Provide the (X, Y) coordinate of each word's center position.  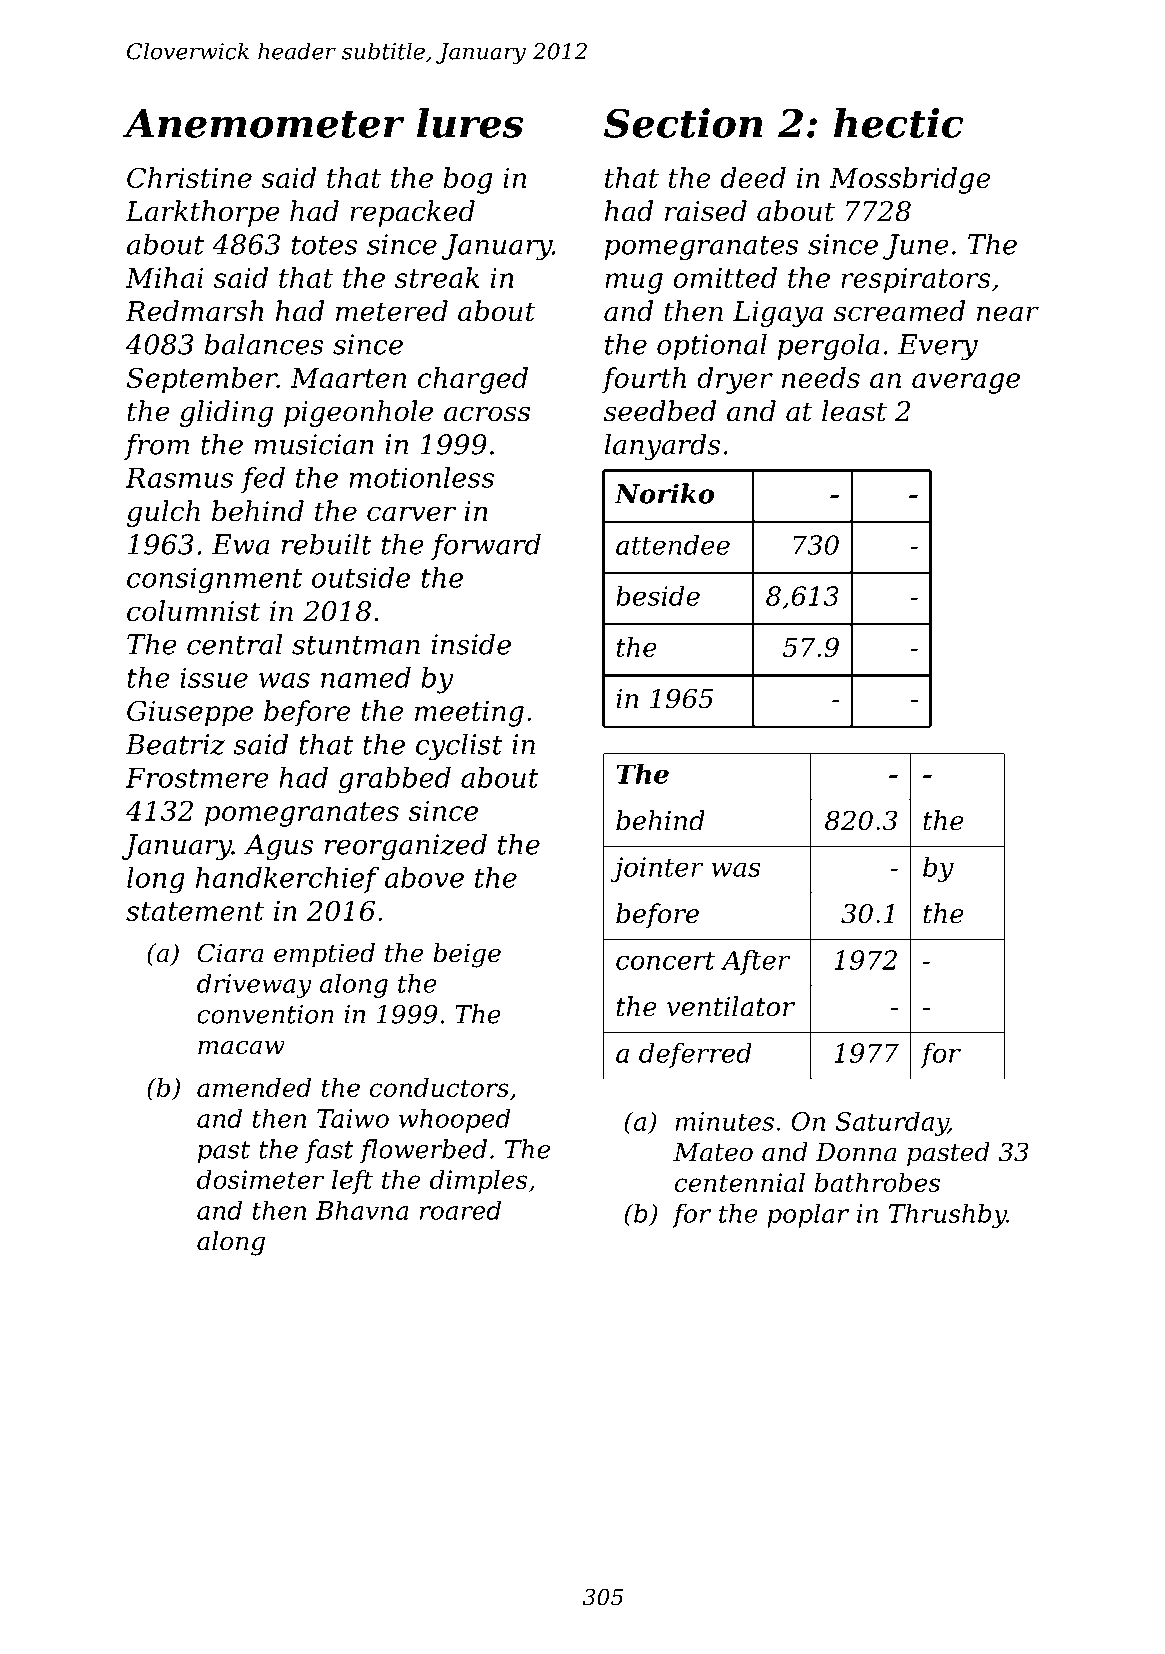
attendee (673, 544)
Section (683, 123)
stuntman (356, 645)
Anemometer (263, 123)
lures (470, 123)
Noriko (664, 493)
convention (265, 1014)
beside (658, 595)
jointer (657, 869)
